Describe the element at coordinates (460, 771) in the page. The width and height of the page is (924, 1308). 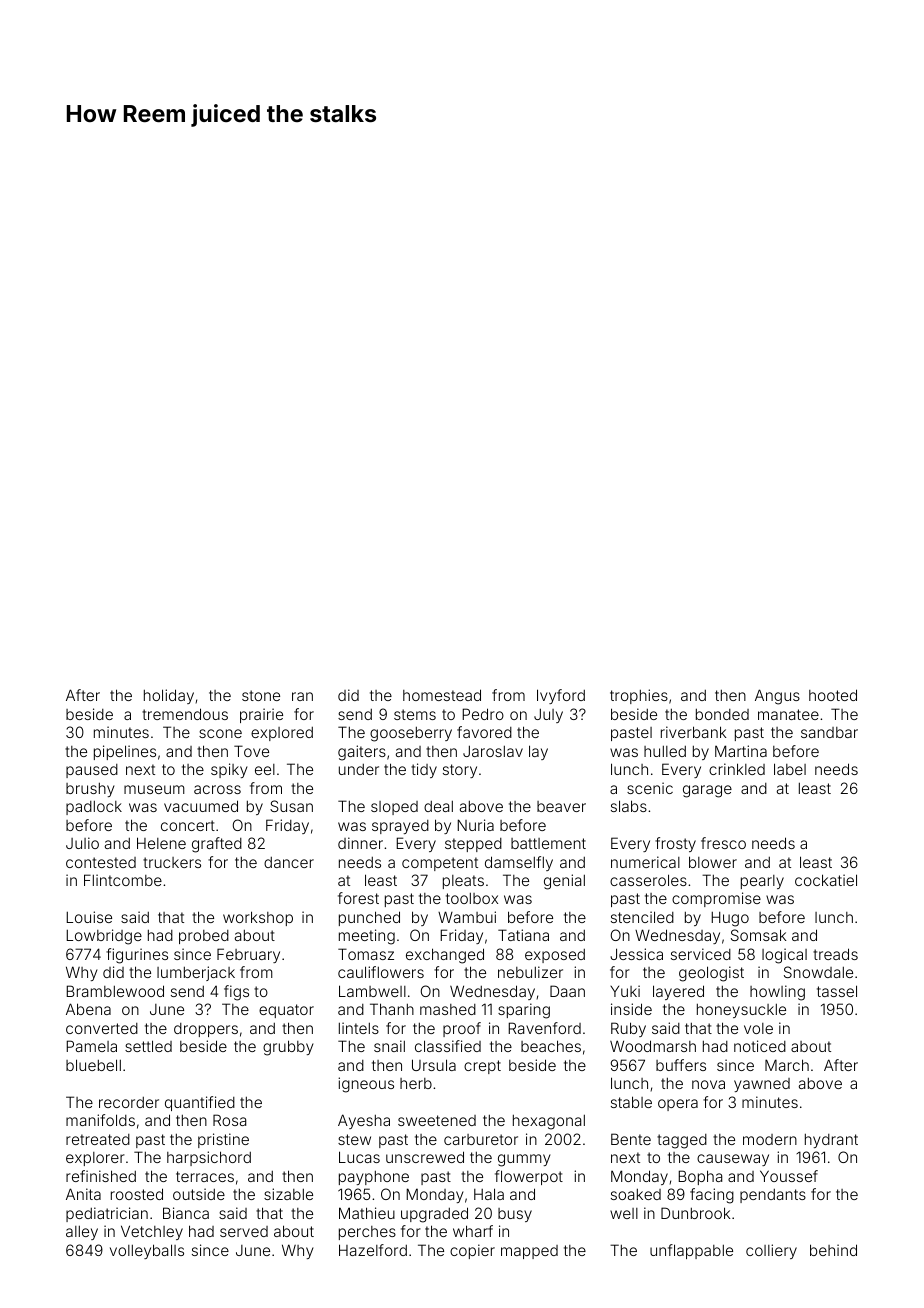
I see `story` at that location.
